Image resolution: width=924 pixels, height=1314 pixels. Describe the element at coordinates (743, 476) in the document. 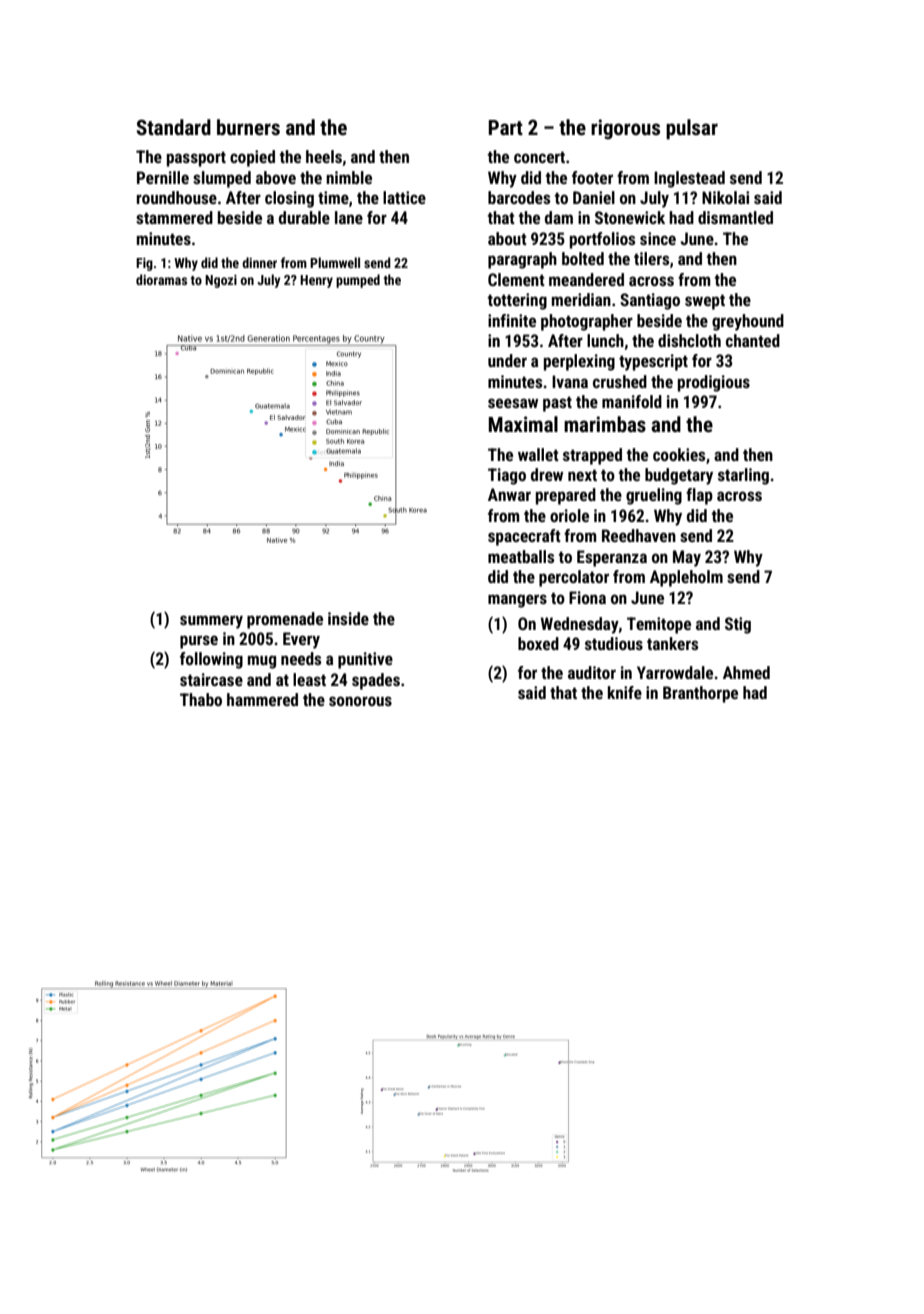

I see `starling` at that location.
